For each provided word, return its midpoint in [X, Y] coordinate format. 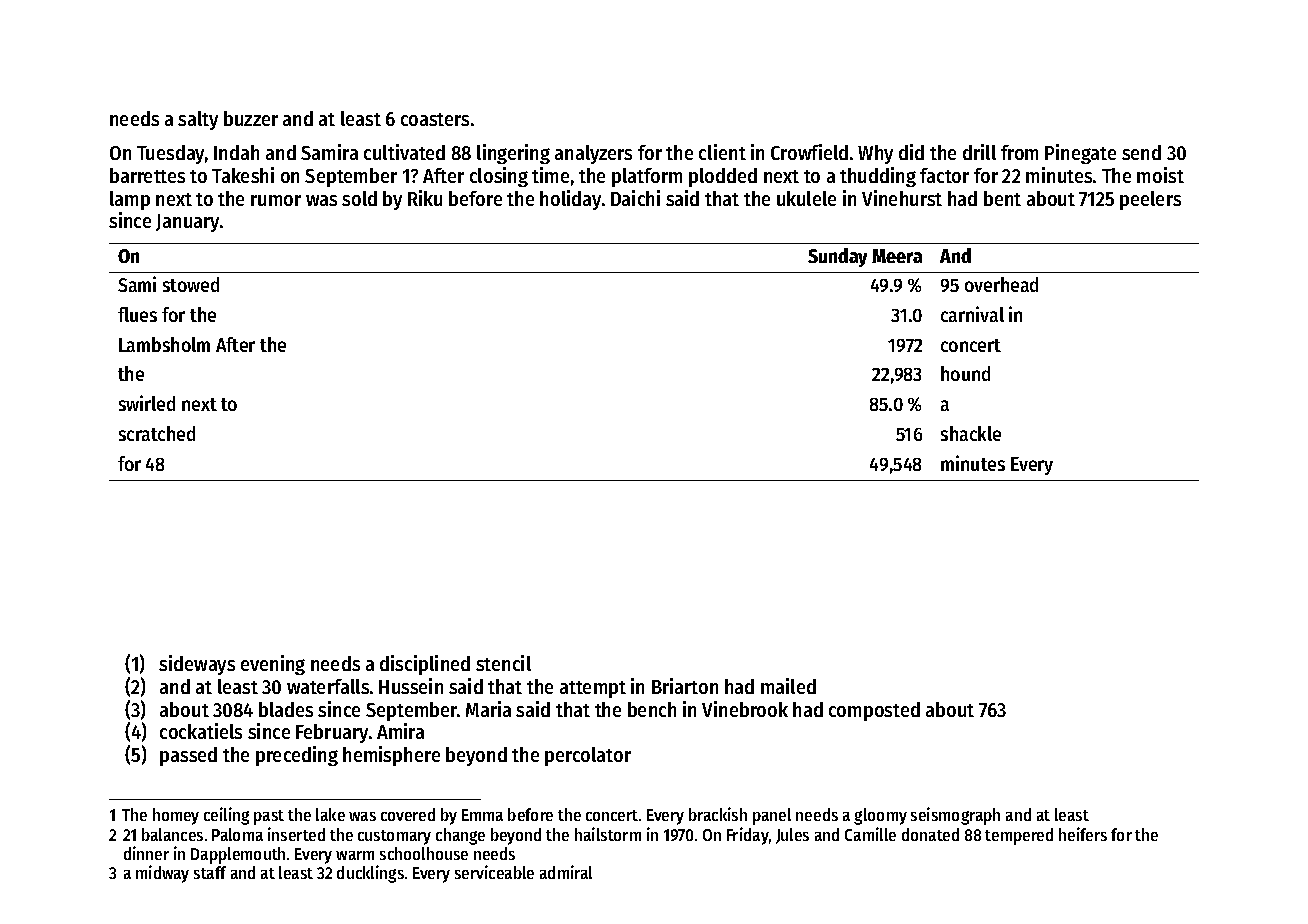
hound [965, 373]
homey [176, 816]
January [187, 223]
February [332, 733]
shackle [971, 433]
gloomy [880, 816]
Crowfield [809, 152]
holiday [570, 200]
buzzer [251, 118]
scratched [157, 433]
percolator [588, 756]
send [1141, 152]
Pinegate [1080, 154]
